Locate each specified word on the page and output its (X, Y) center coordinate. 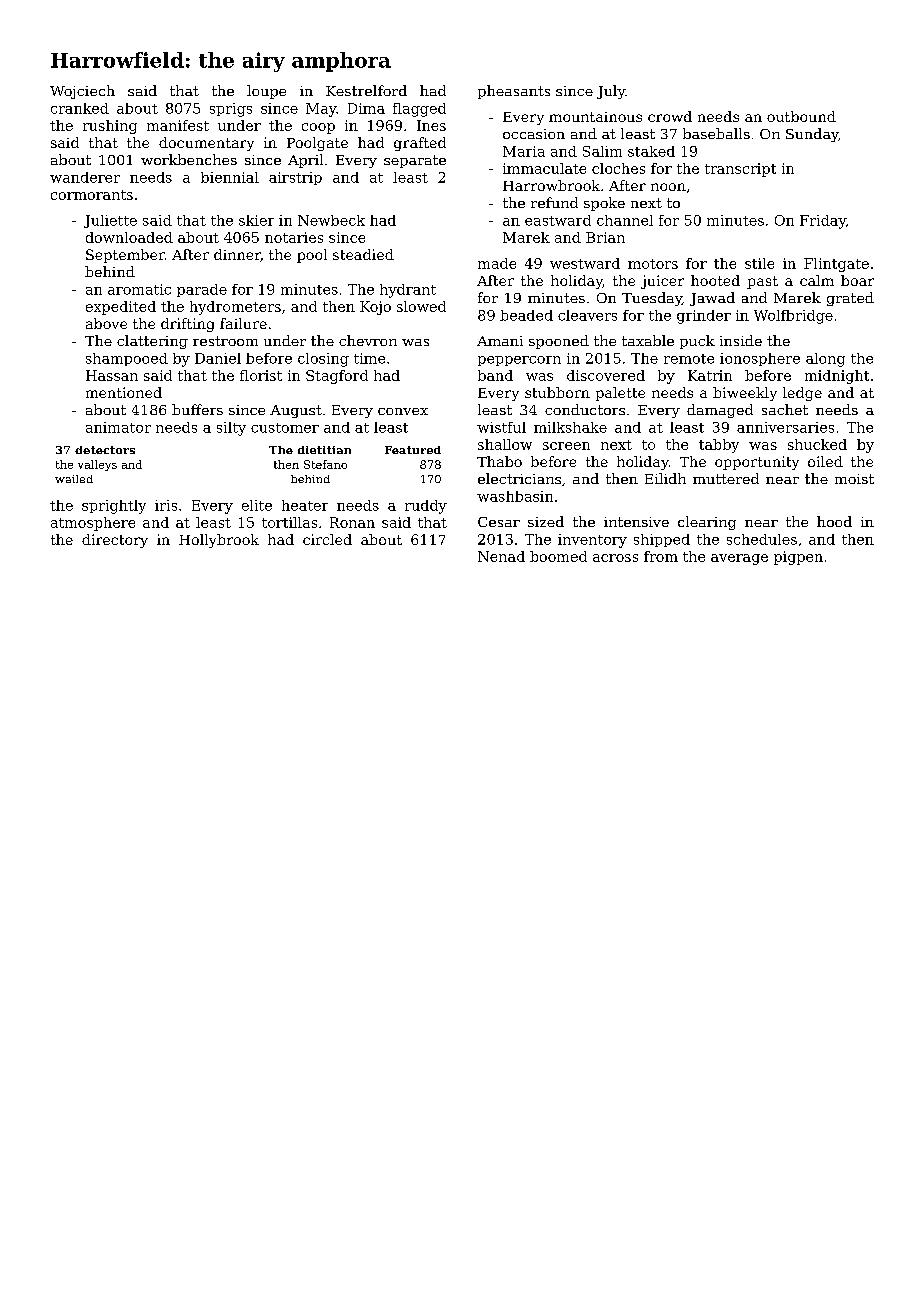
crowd (670, 116)
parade (202, 290)
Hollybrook (219, 541)
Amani (500, 341)
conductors (585, 409)
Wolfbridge (793, 317)
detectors (105, 450)
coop (318, 128)
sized (546, 521)
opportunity (757, 463)
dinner (237, 255)
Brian (605, 237)
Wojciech (82, 92)
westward (585, 263)
